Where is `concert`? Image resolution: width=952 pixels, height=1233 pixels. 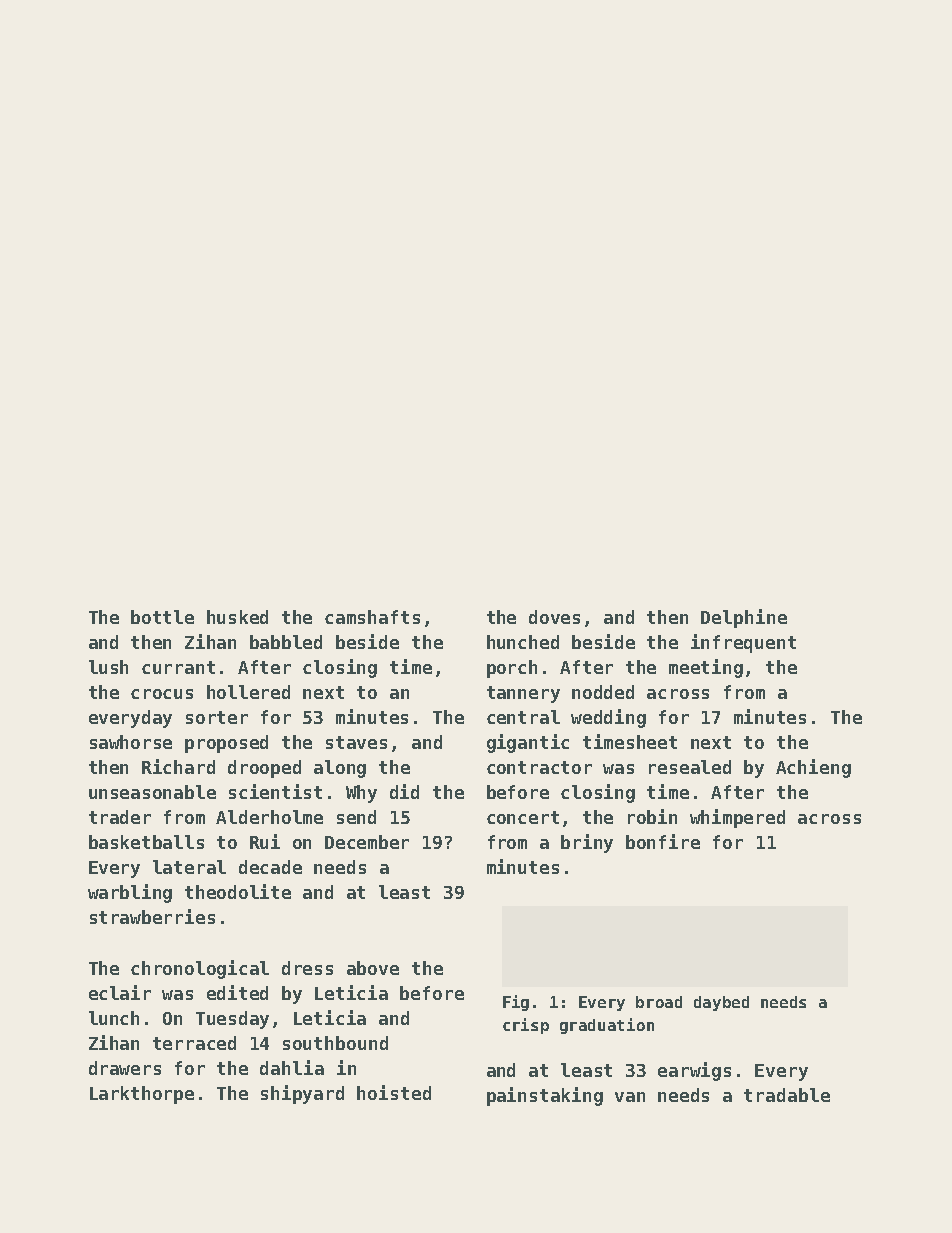
concert is located at coordinates (523, 817).
